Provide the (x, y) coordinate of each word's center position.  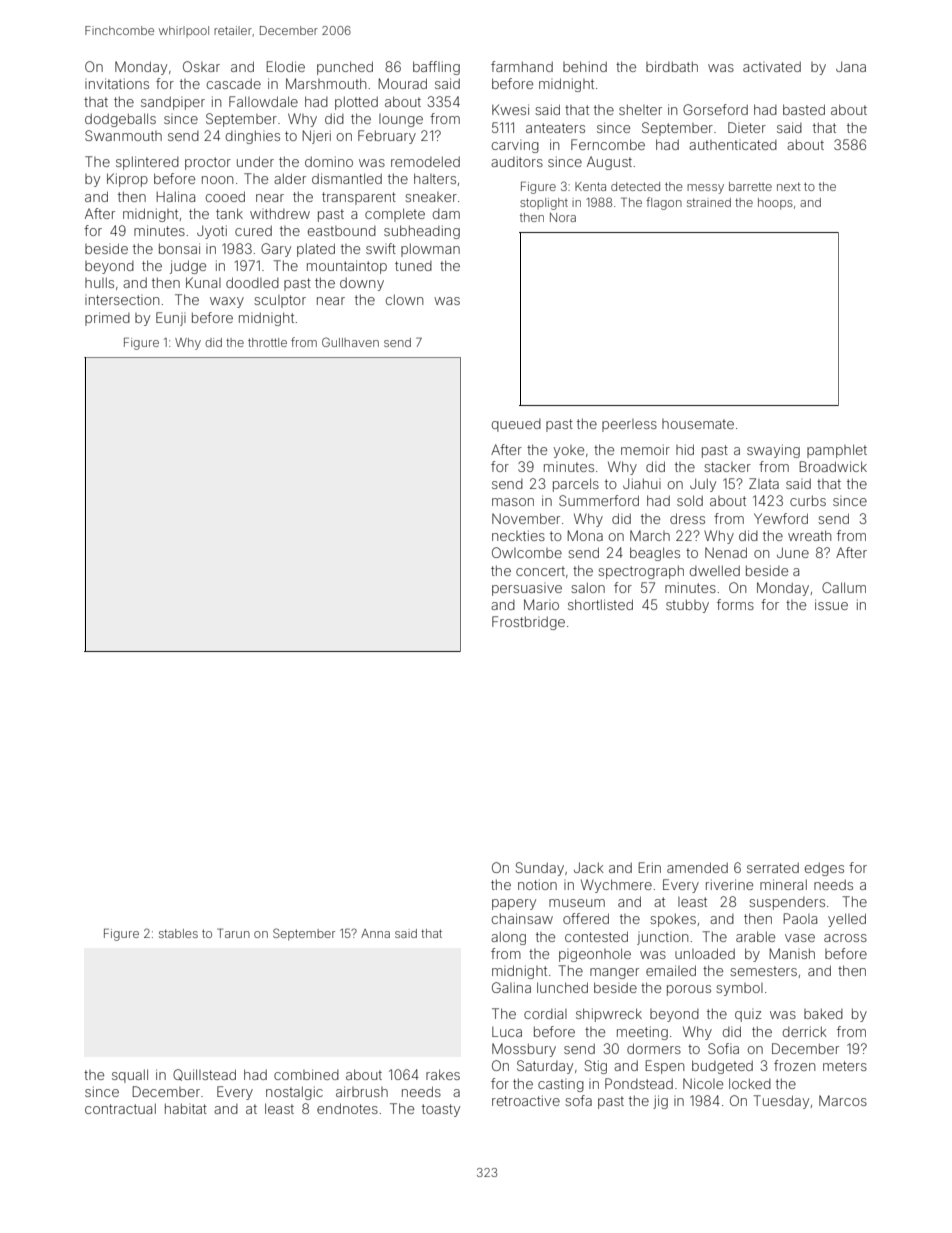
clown (404, 299)
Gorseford (715, 109)
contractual (120, 1108)
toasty (441, 1110)
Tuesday (781, 1102)
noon (217, 180)
